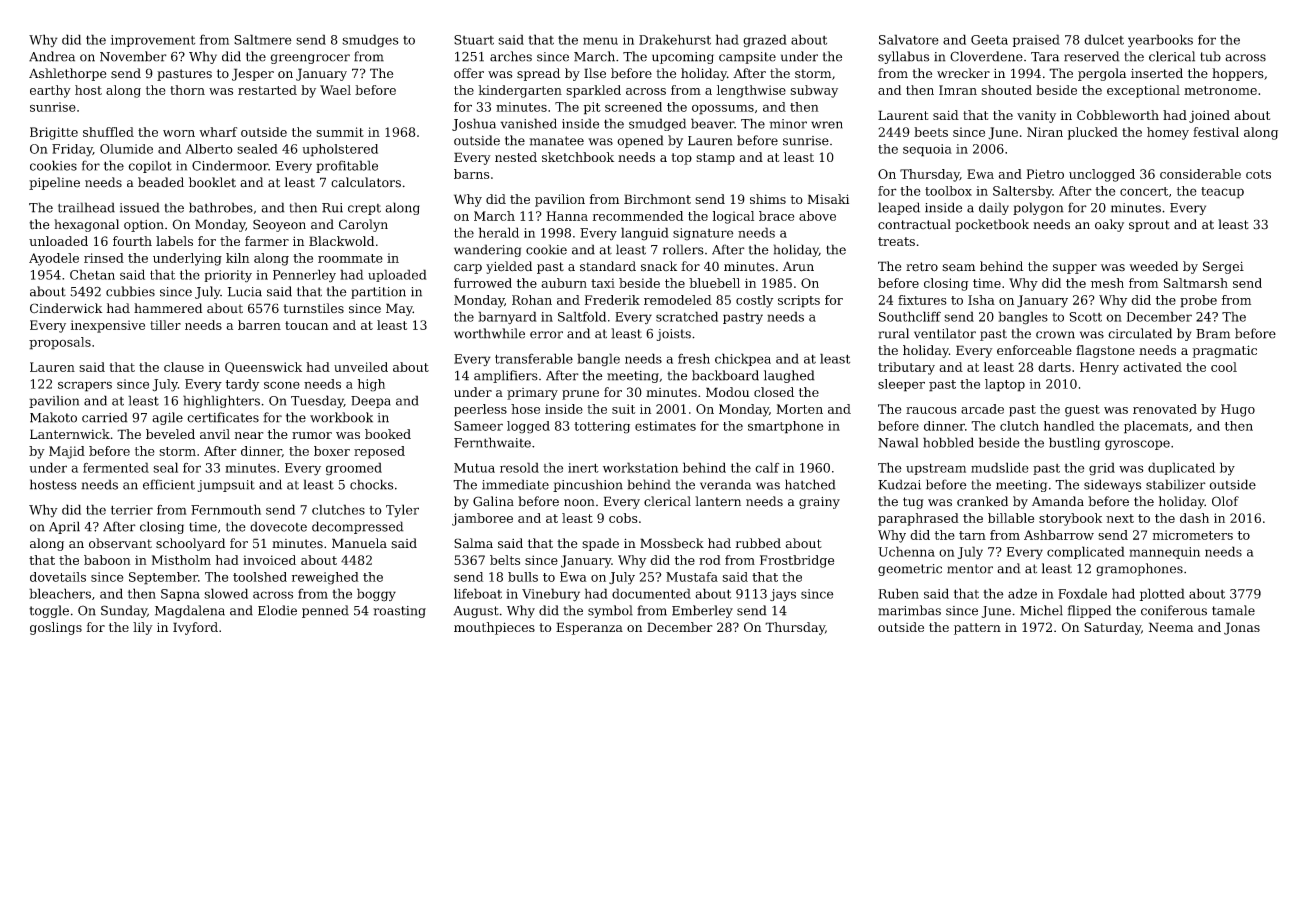  What do you see at coordinates (263, 39) in the document?
I see `Saltmere` at bounding box center [263, 39].
